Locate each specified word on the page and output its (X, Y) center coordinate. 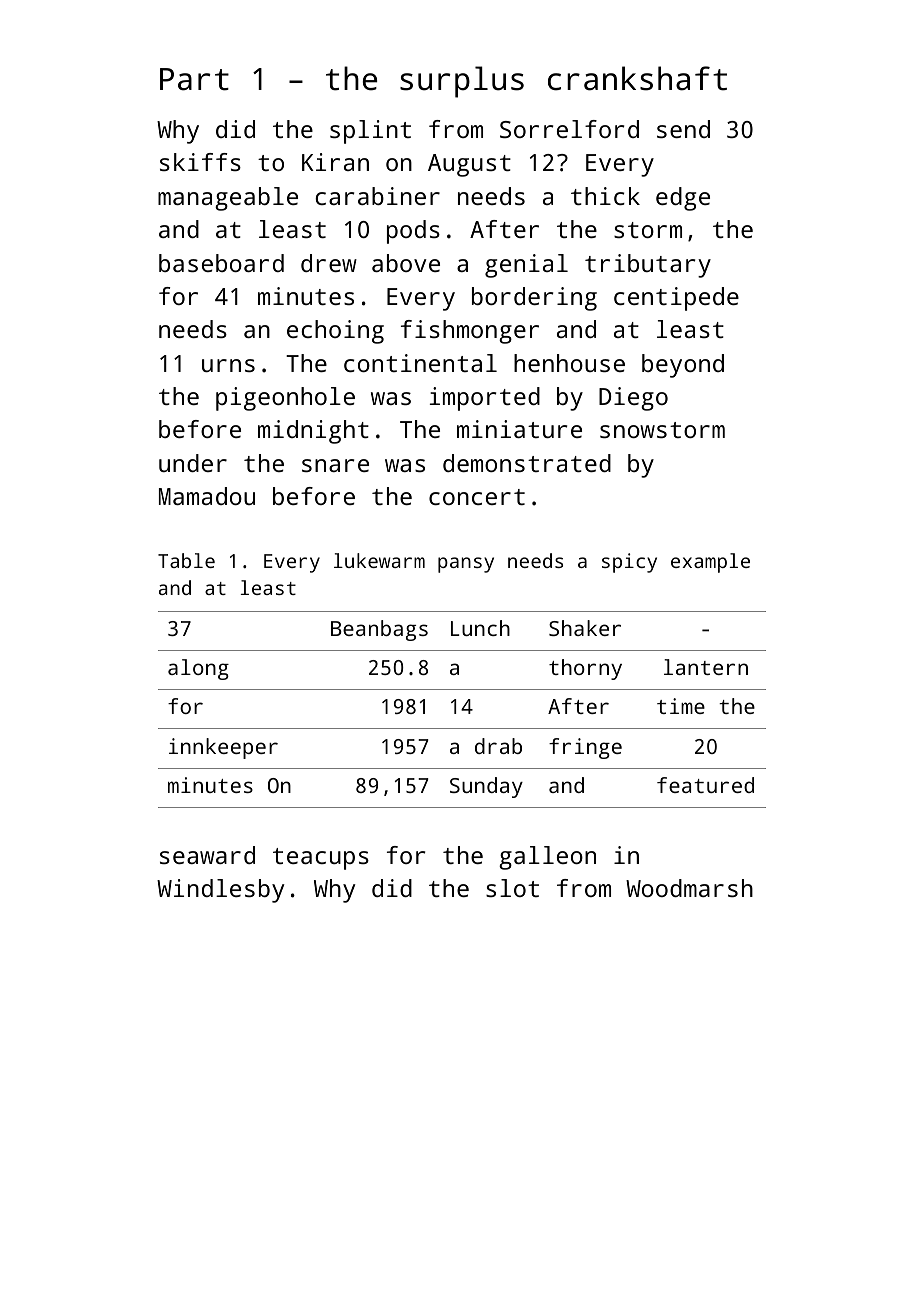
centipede (676, 299)
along (198, 669)
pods (413, 232)
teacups (321, 859)
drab (498, 746)
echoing (335, 332)
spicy (629, 563)
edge (683, 199)
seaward (207, 855)
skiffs (200, 162)
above (406, 263)
